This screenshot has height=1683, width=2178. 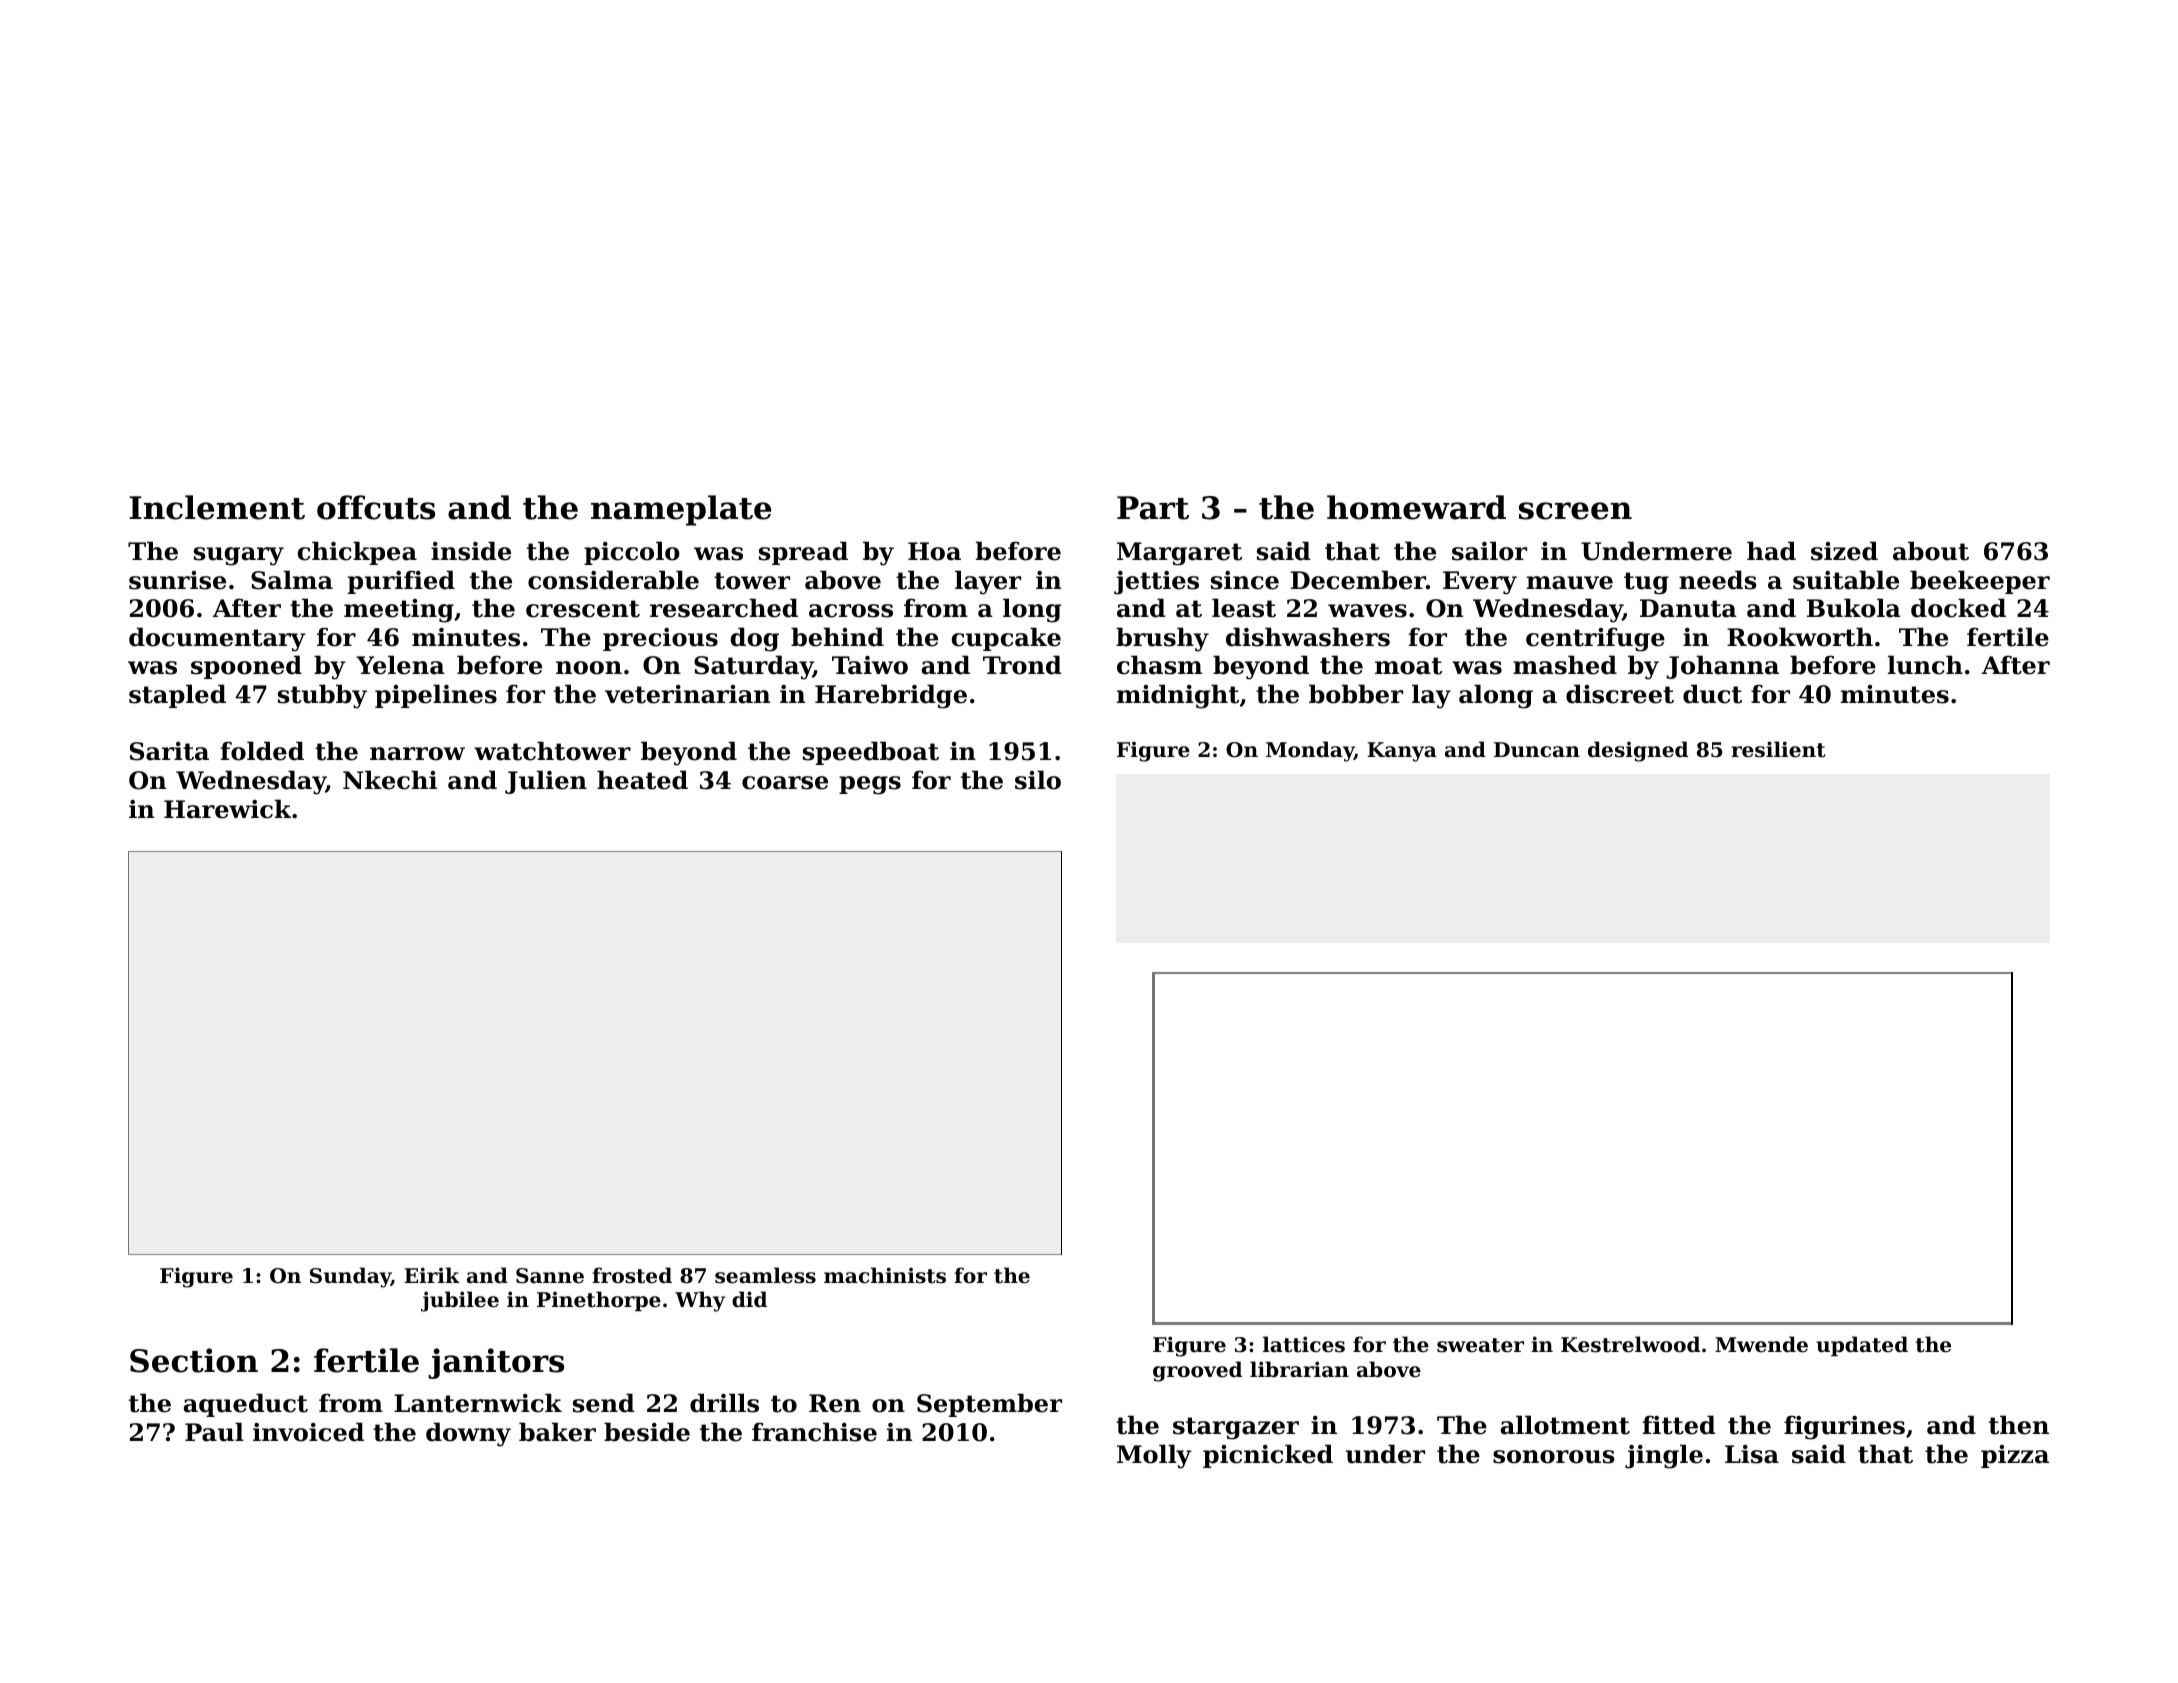 I want to click on jingle, so click(x=1664, y=1456).
